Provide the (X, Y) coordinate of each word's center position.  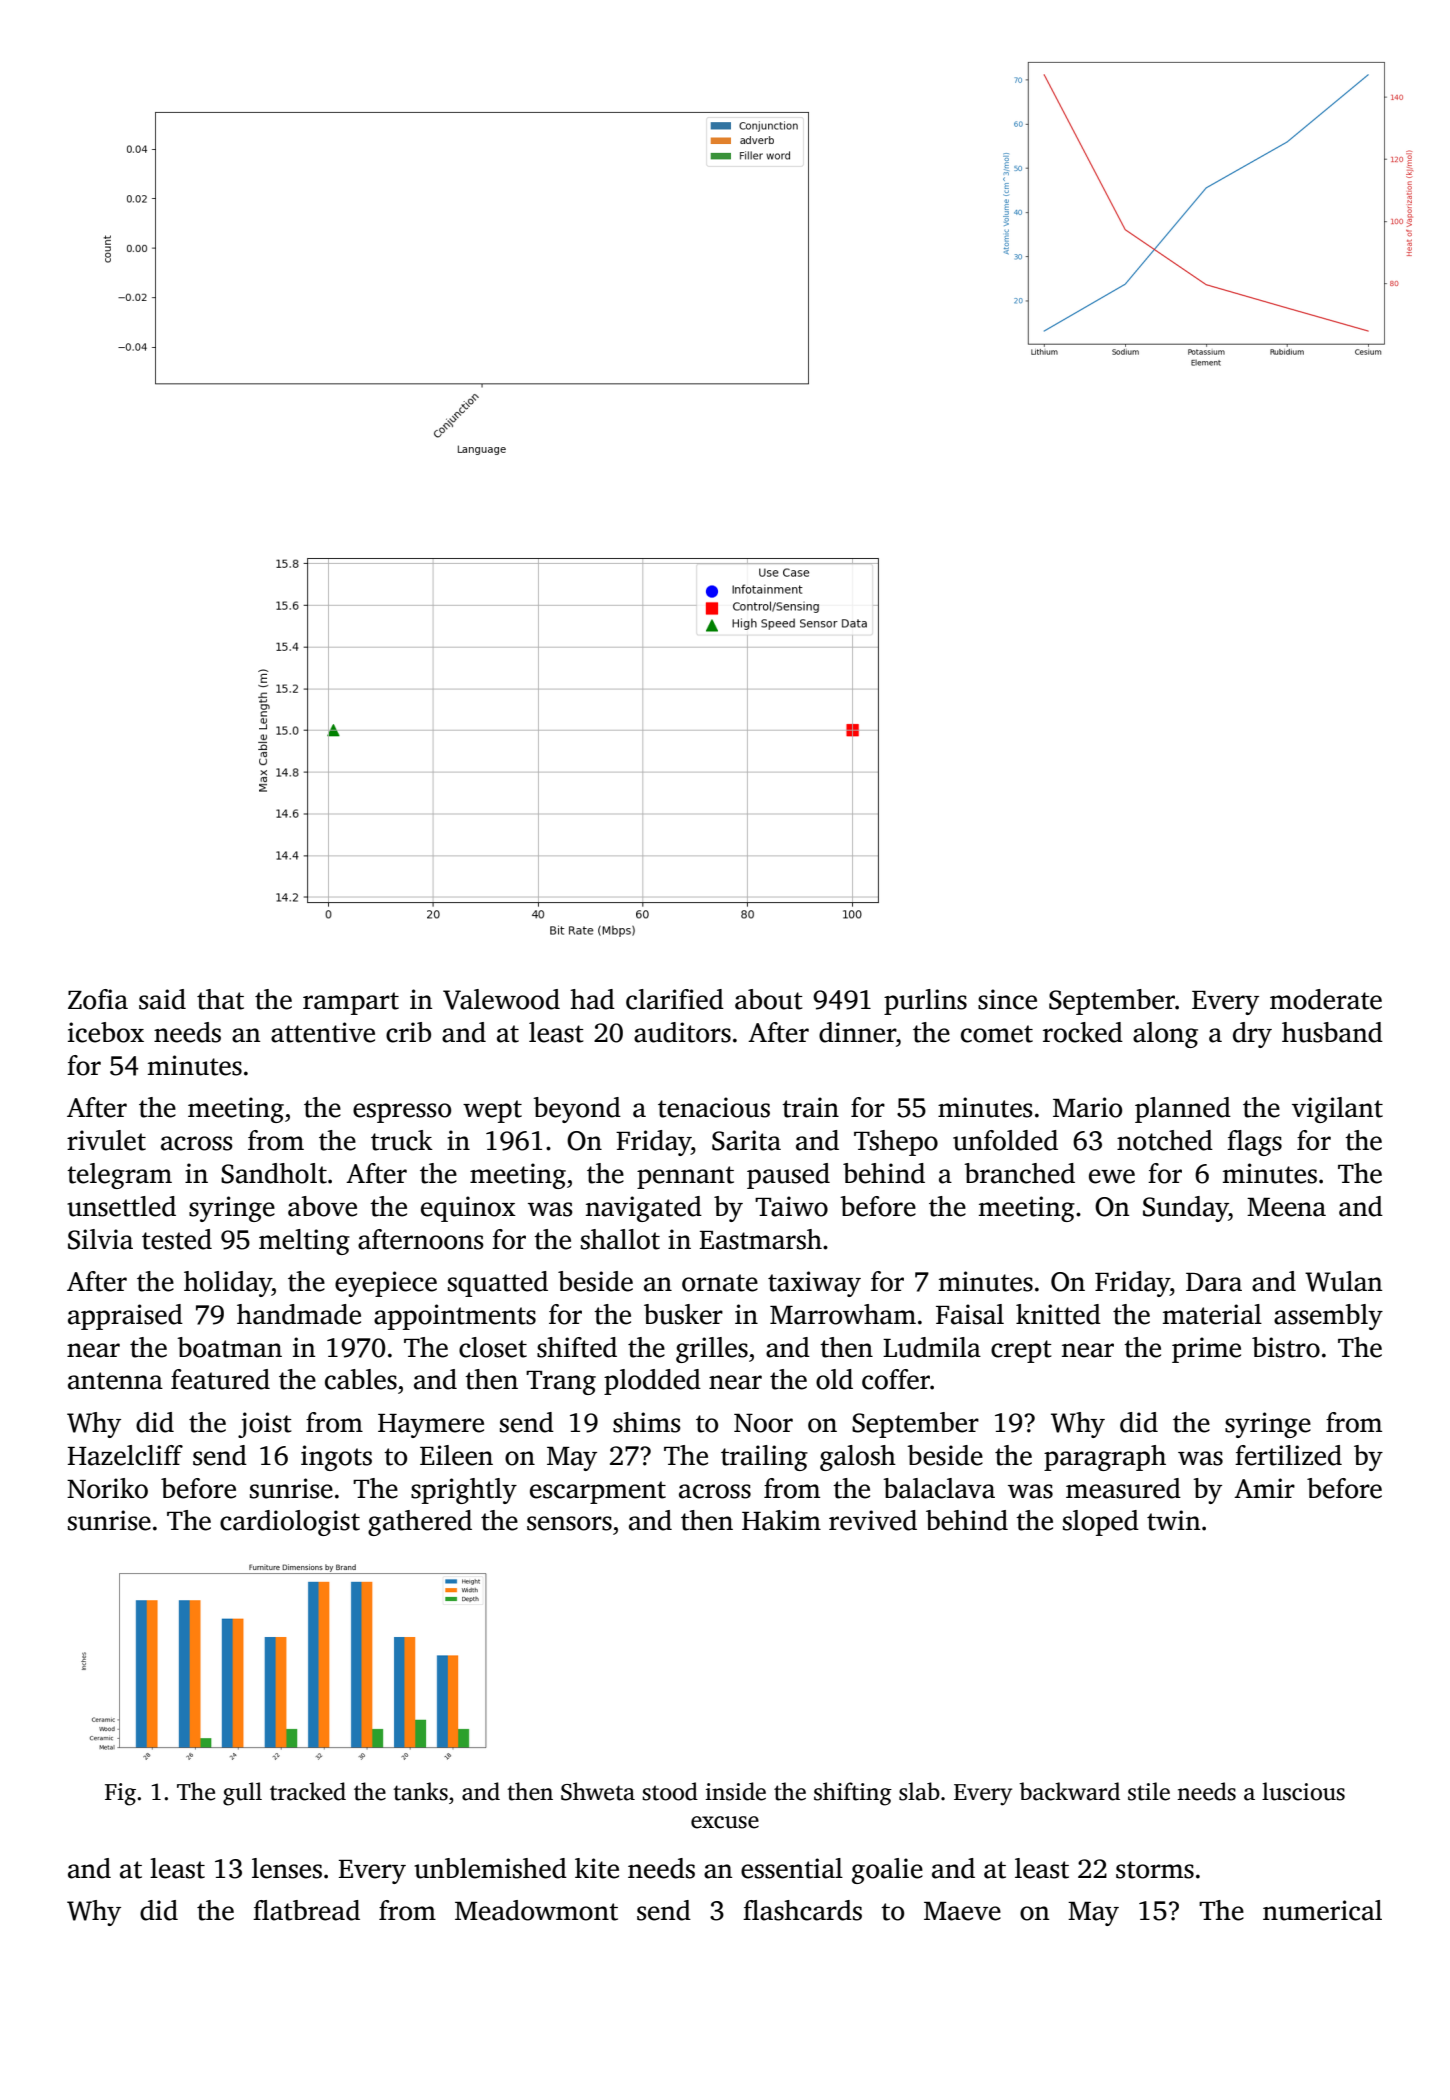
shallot (620, 1239)
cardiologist (290, 1523)
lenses (287, 1868)
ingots (336, 1458)
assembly (1328, 1317)
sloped (1101, 1523)
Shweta (598, 1791)
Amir (1264, 1488)
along (1165, 1035)
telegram (119, 1176)
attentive (323, 1032)
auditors (682, 1032)
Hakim (781, 1520)
